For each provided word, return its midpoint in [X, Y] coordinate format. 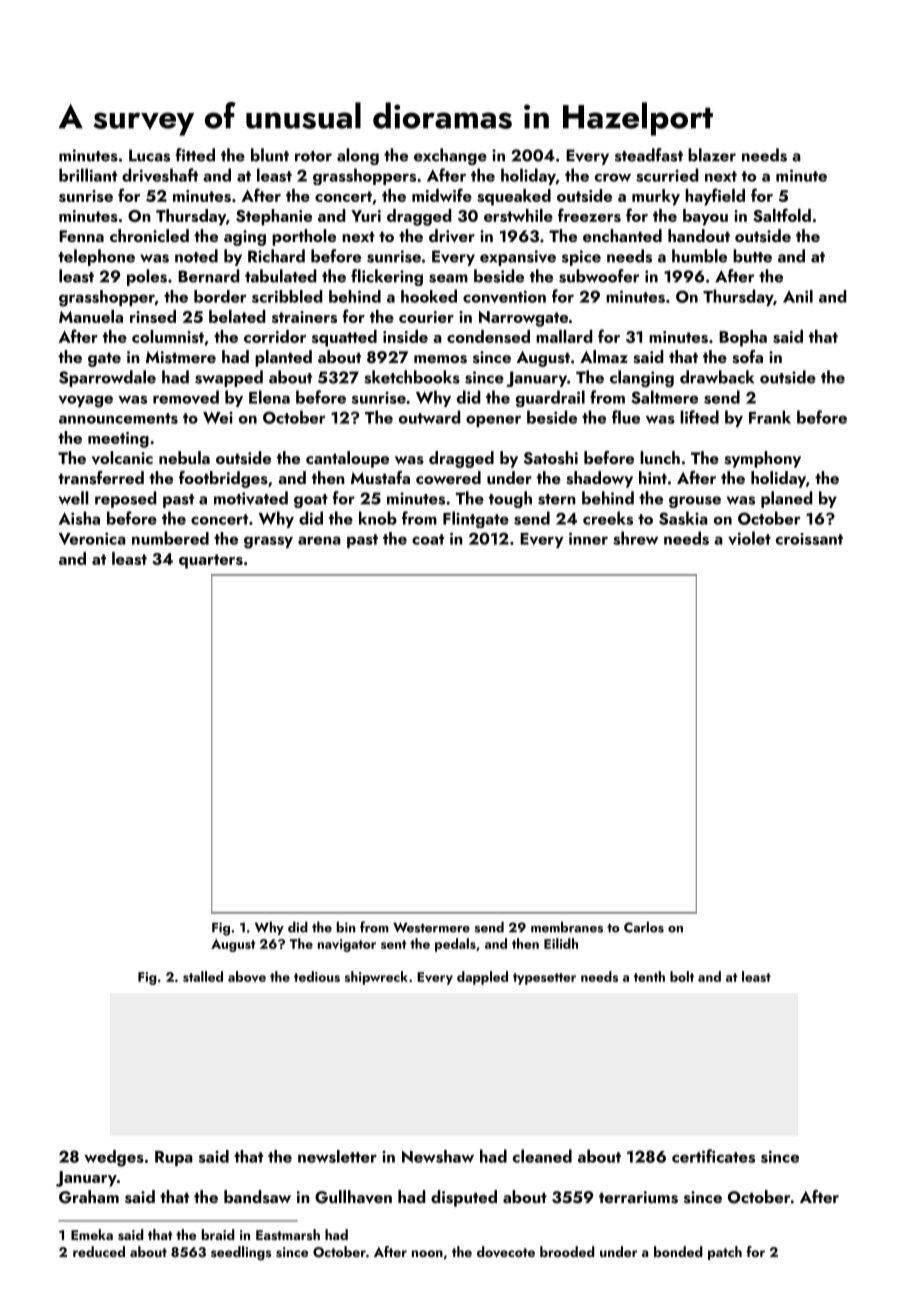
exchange [450, 156]
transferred [101, 478]
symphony [762, 459]
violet [749, 538]
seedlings [241, 1253]
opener [493, 421]
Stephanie [274, 217]
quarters [211, 561]
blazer [712, 155]
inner [588, 538]
